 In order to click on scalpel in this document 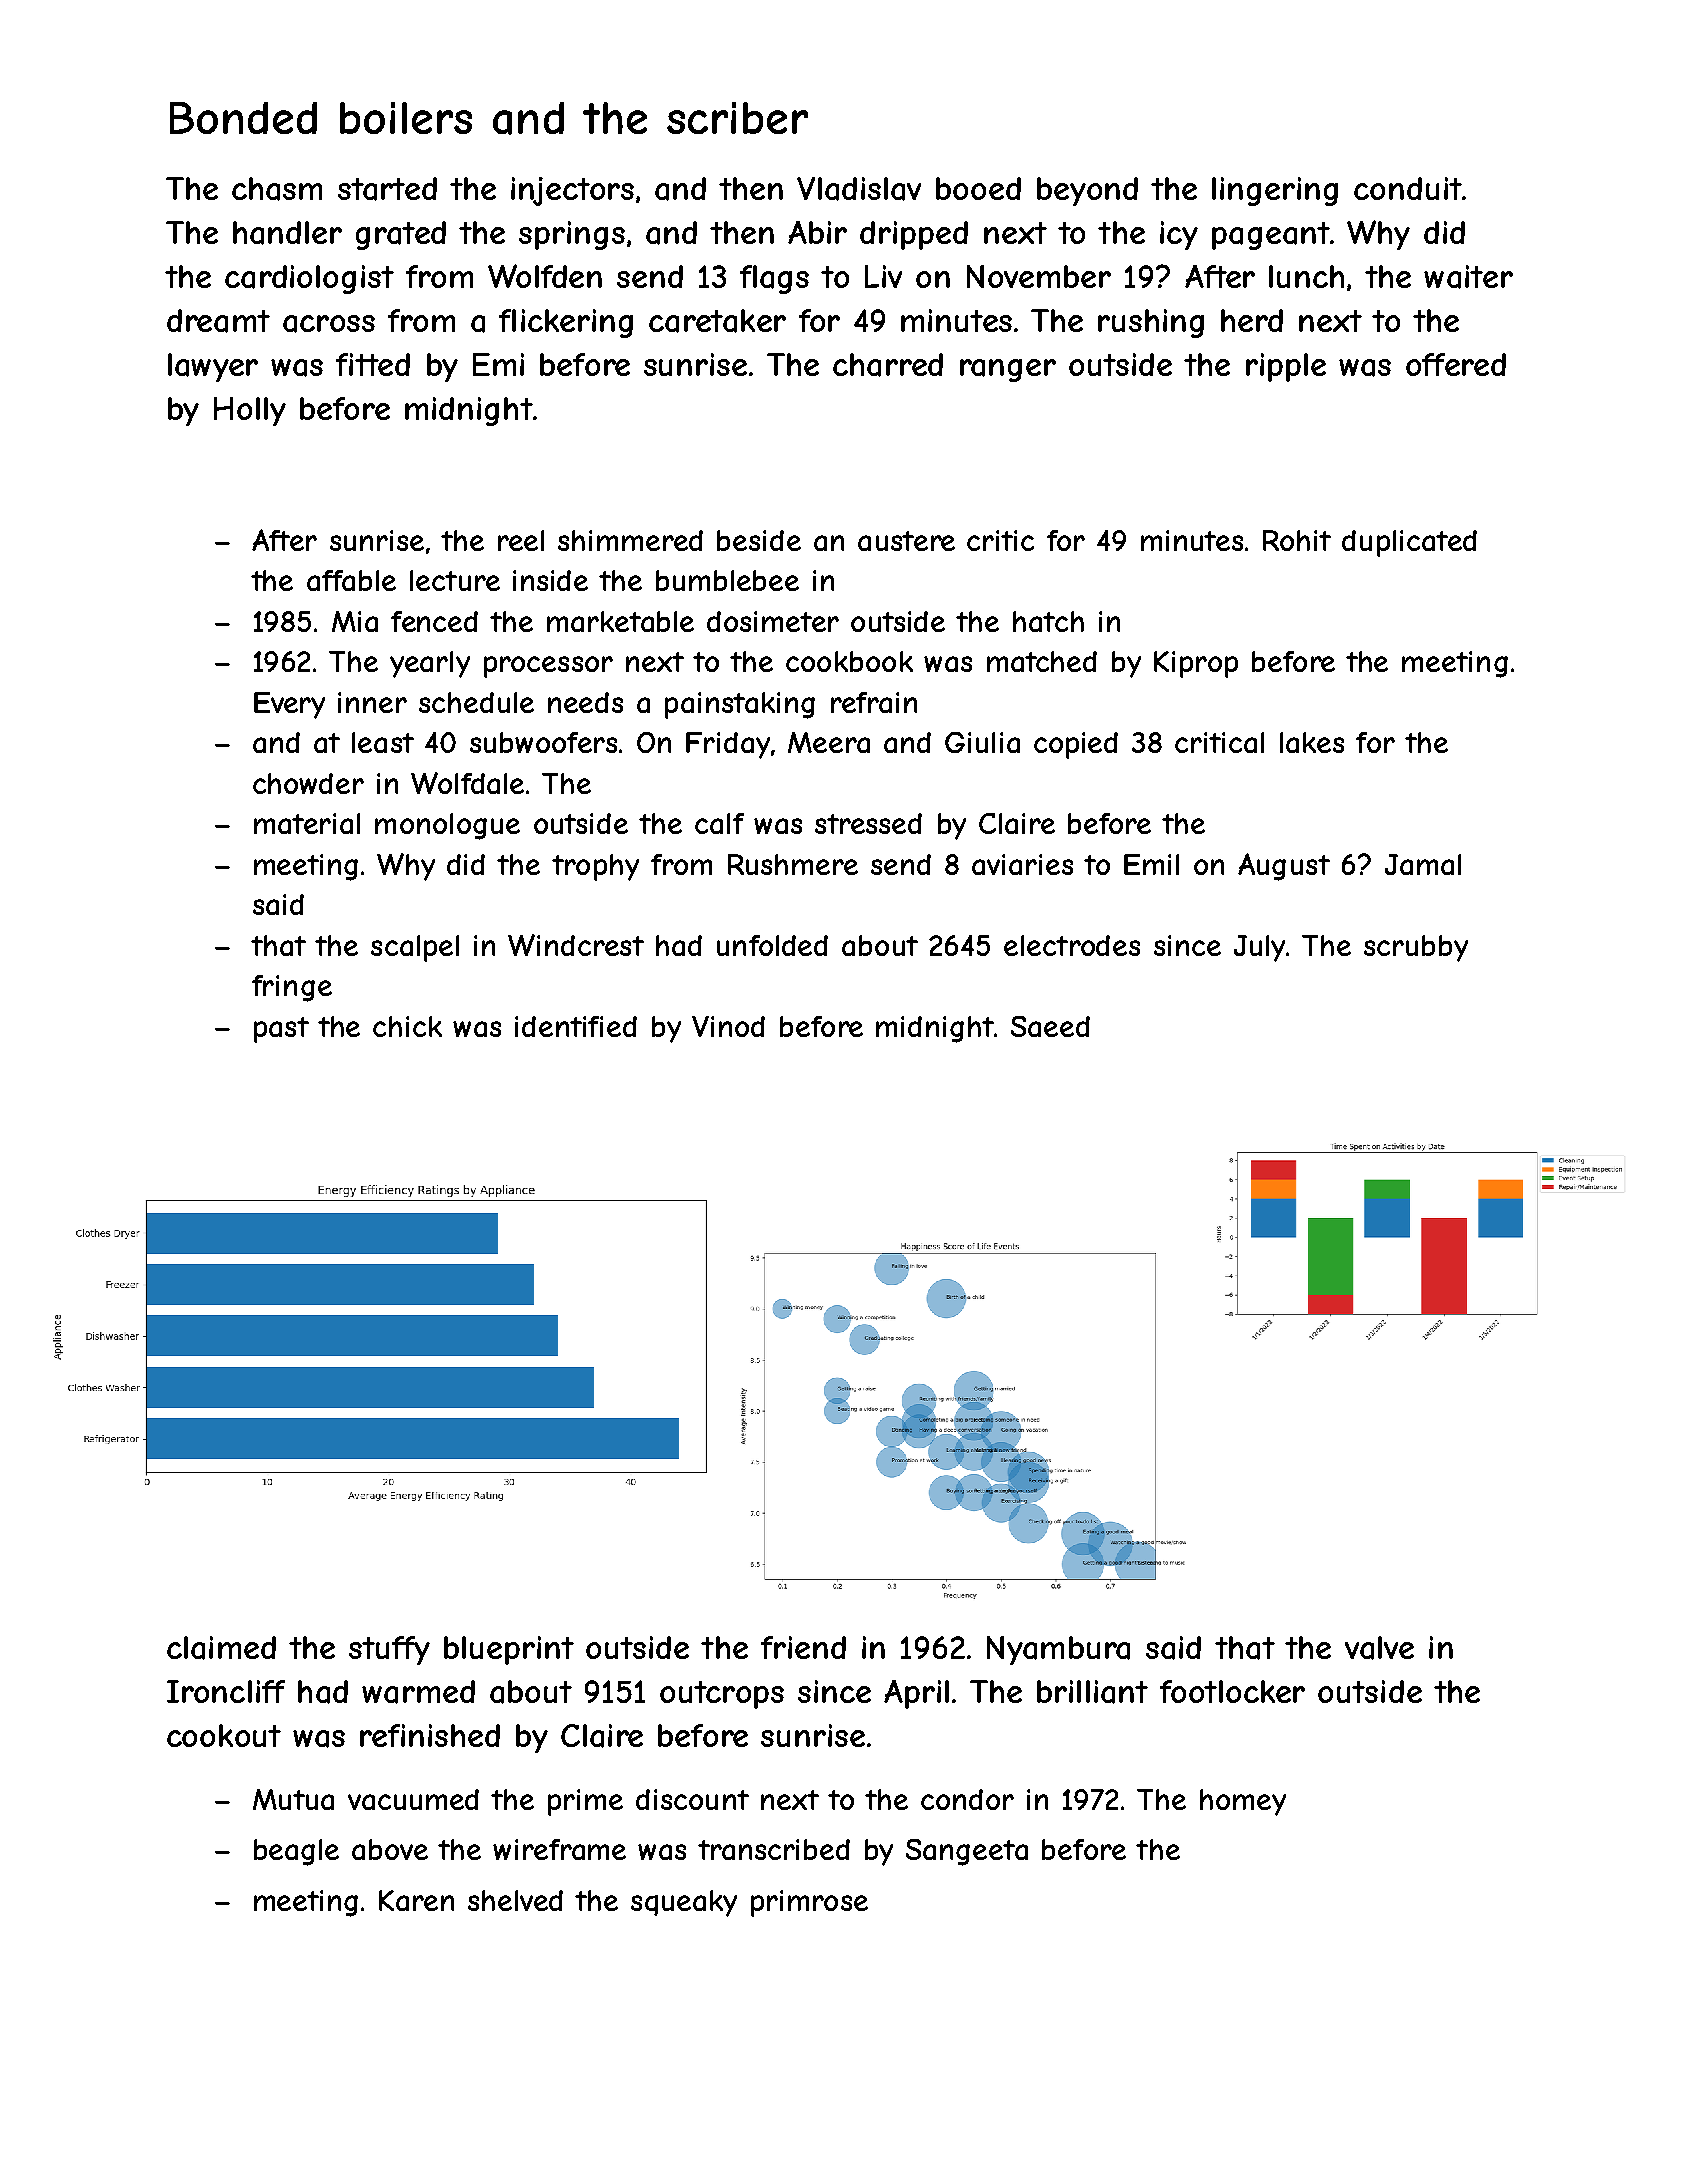, I will do `click(415, 948)`.
